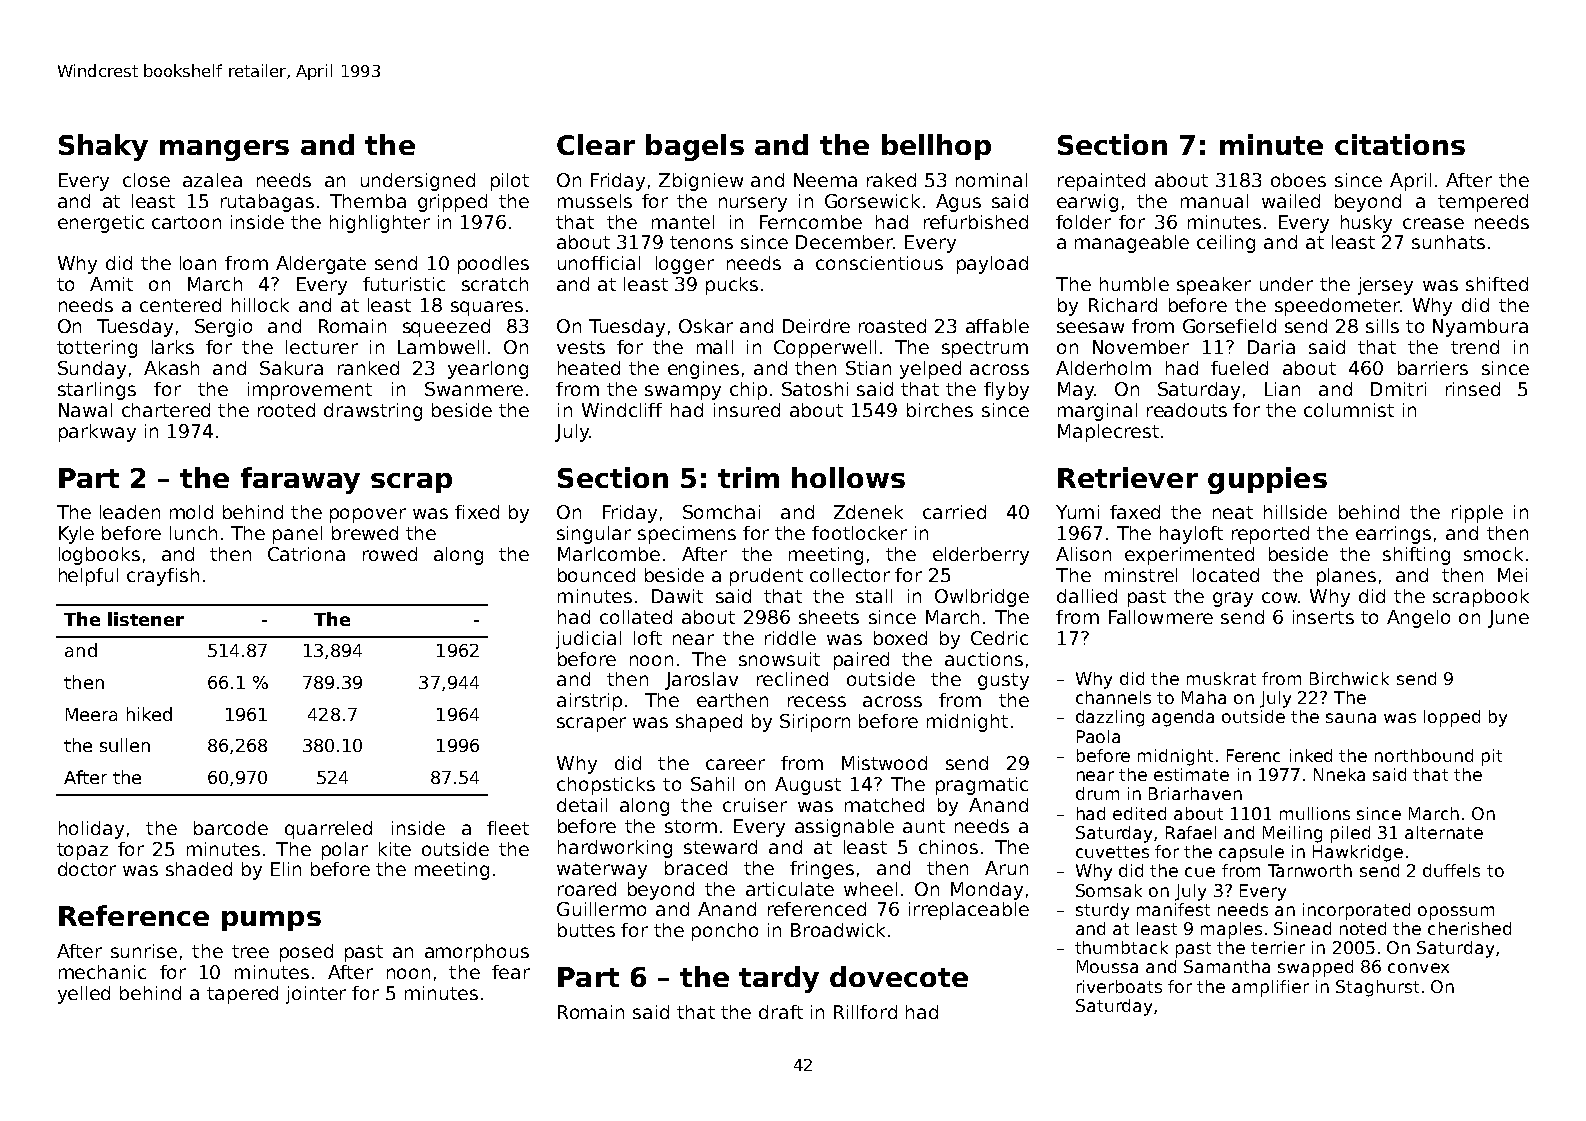 This page has width=1586, height=1121. Describe the element at coordinates (224, 150) in the page. I see `mangers` at that location.
